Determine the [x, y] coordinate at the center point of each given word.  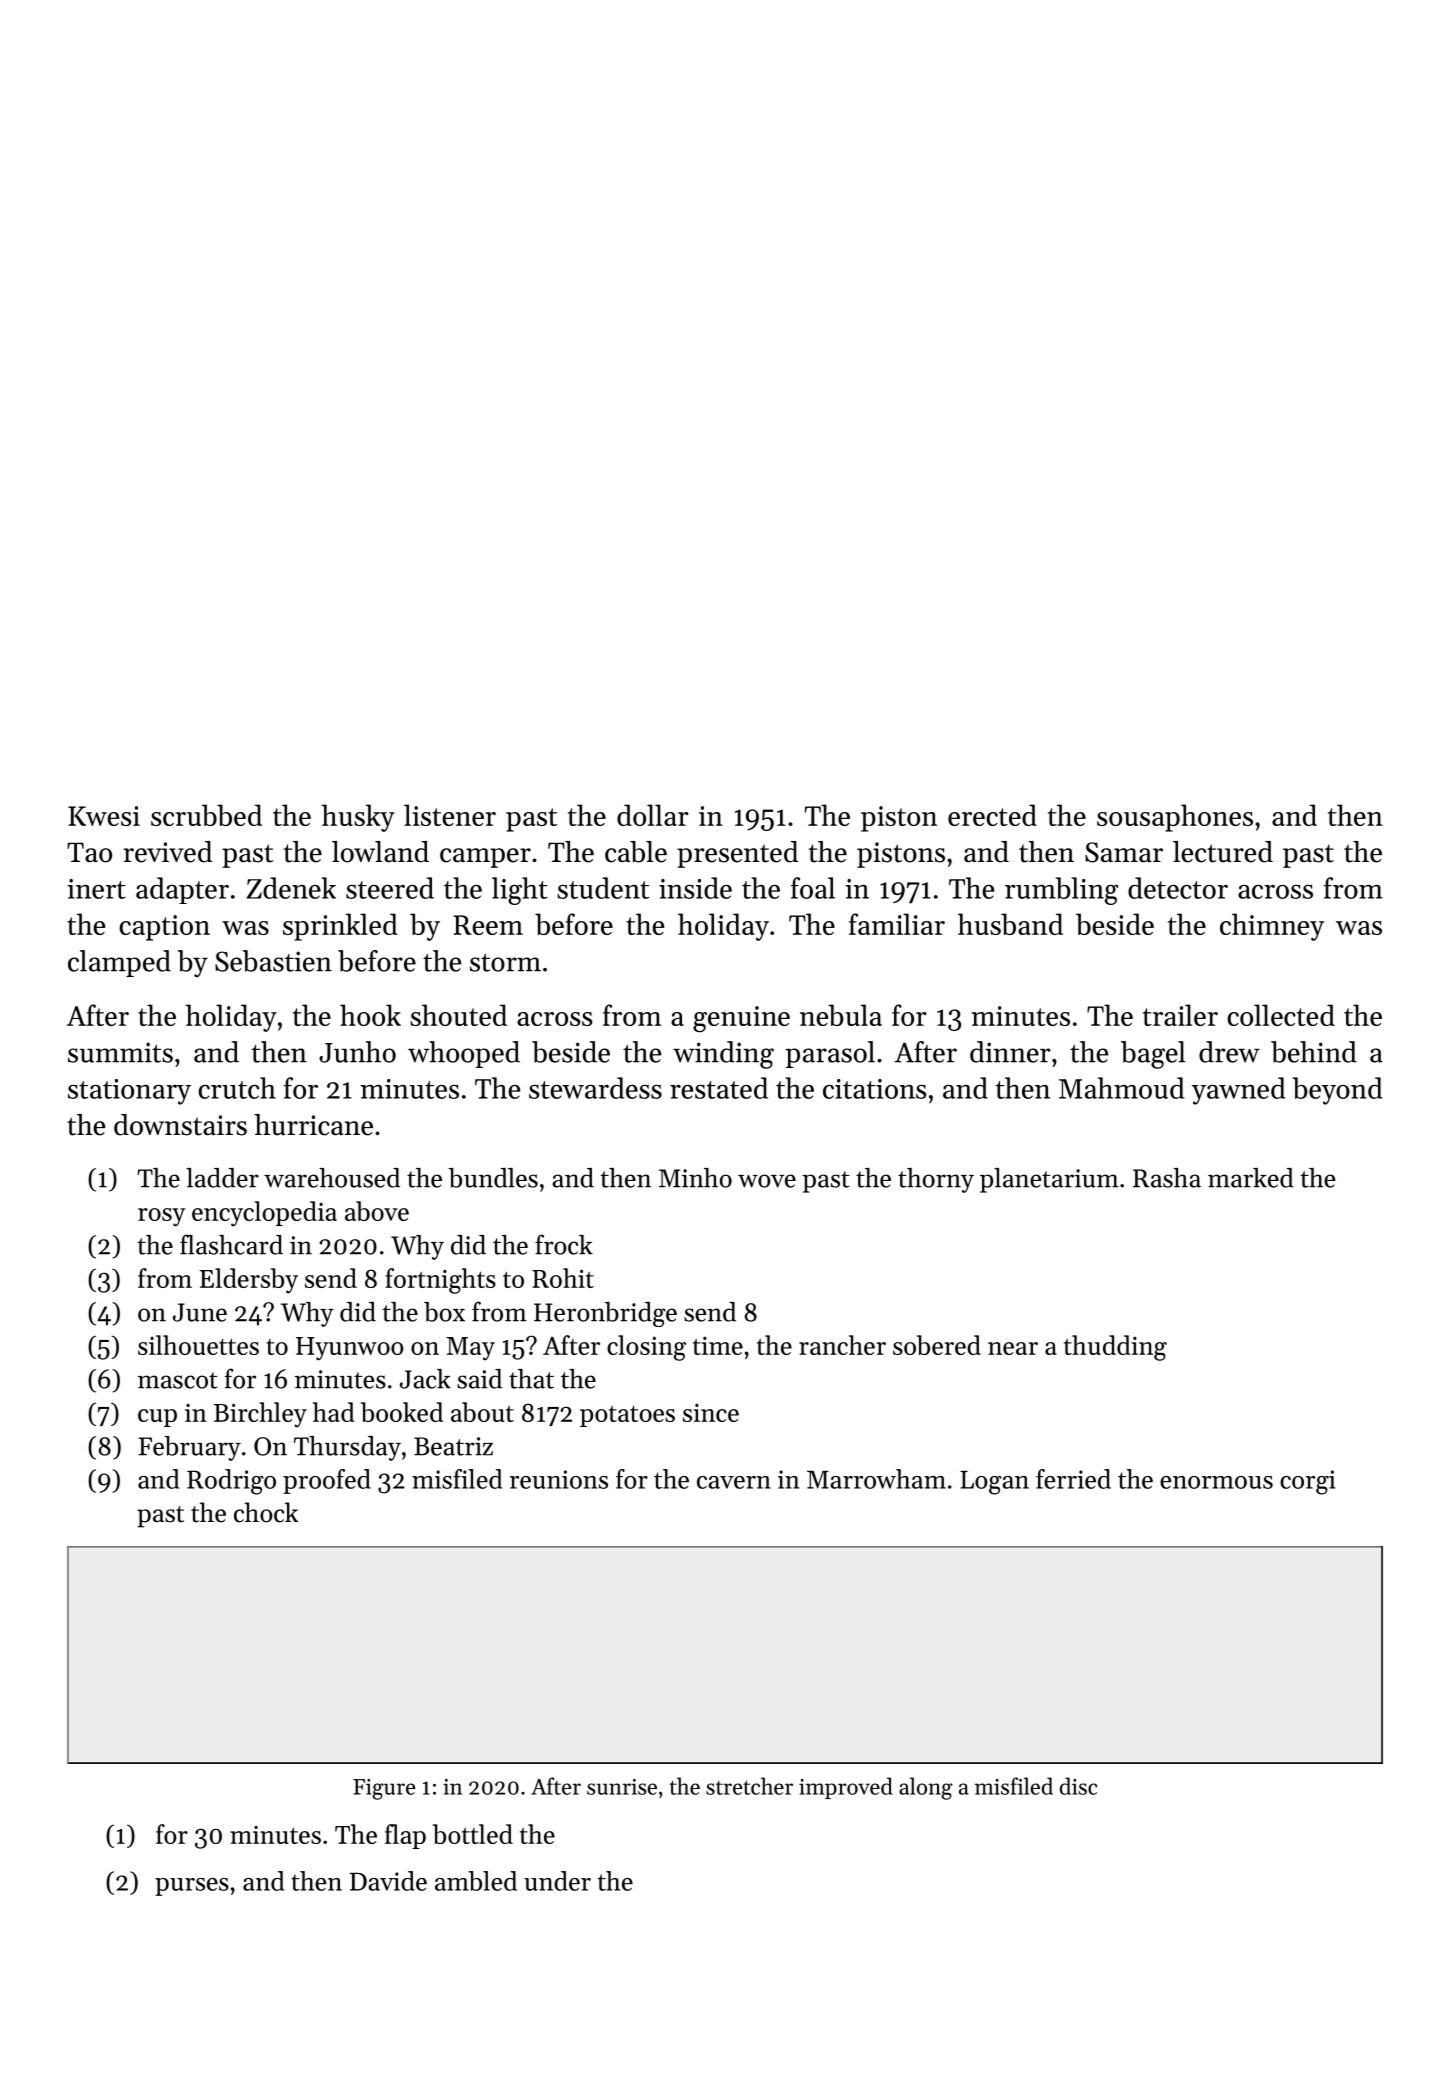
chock [266, 1512]
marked [1251, 1178]
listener [450, 815]
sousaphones [1175, 818]
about [482, 1412]
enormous [1216, 1482]
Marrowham [876, 1479]
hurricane [314, 1125]
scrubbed [206, 815]
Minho [695, 1178]
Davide [388, 1881]
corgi [1307, 1482]
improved [846, 1788]
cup [157, 1418]
